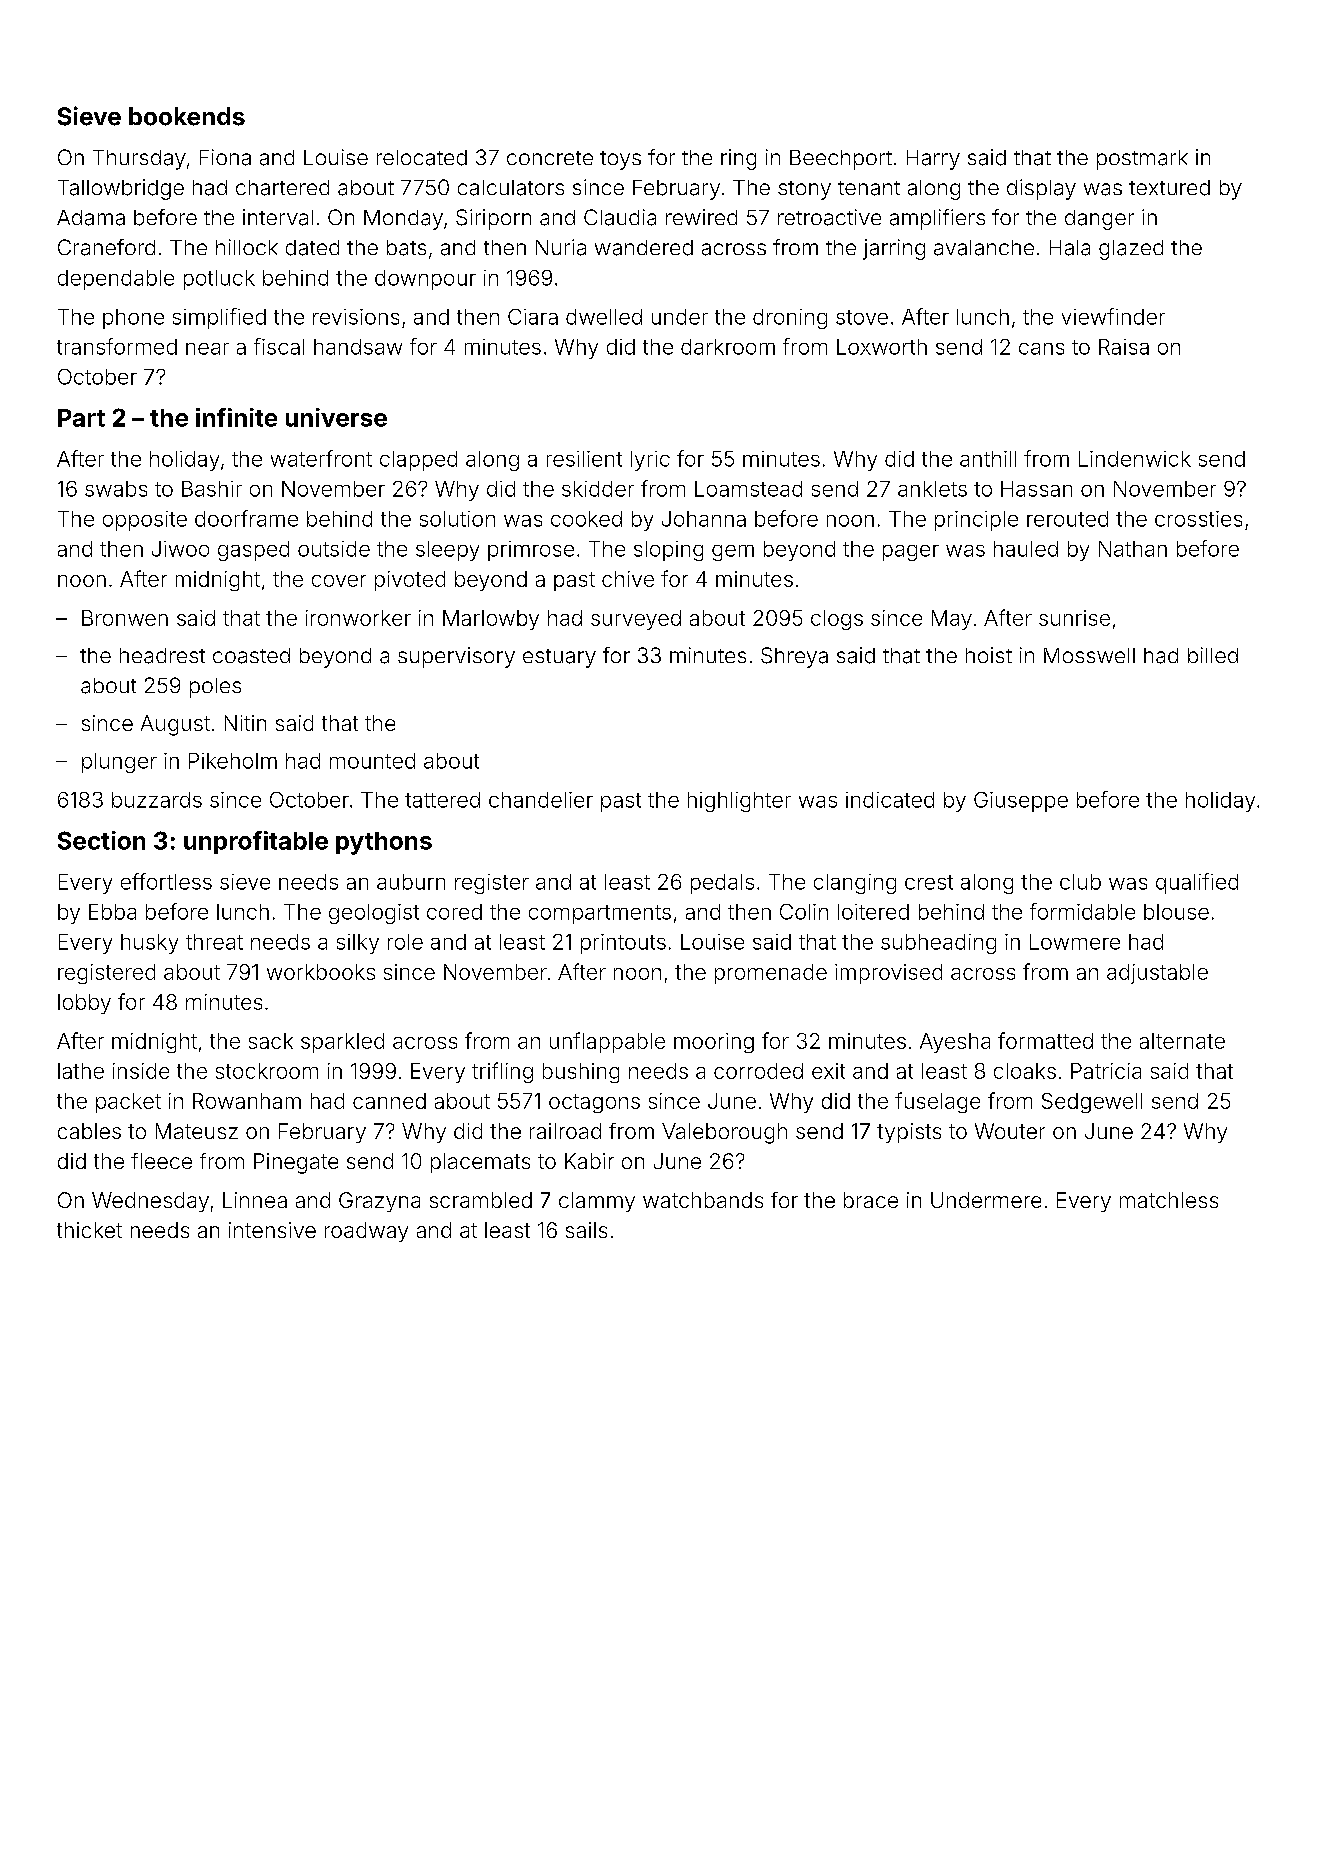 This screenshot has width=1320, height=1867. What do you see at coordinates (604, 317) in the screenshot?
I see `dwelled` at bounding box center [604, 317].
